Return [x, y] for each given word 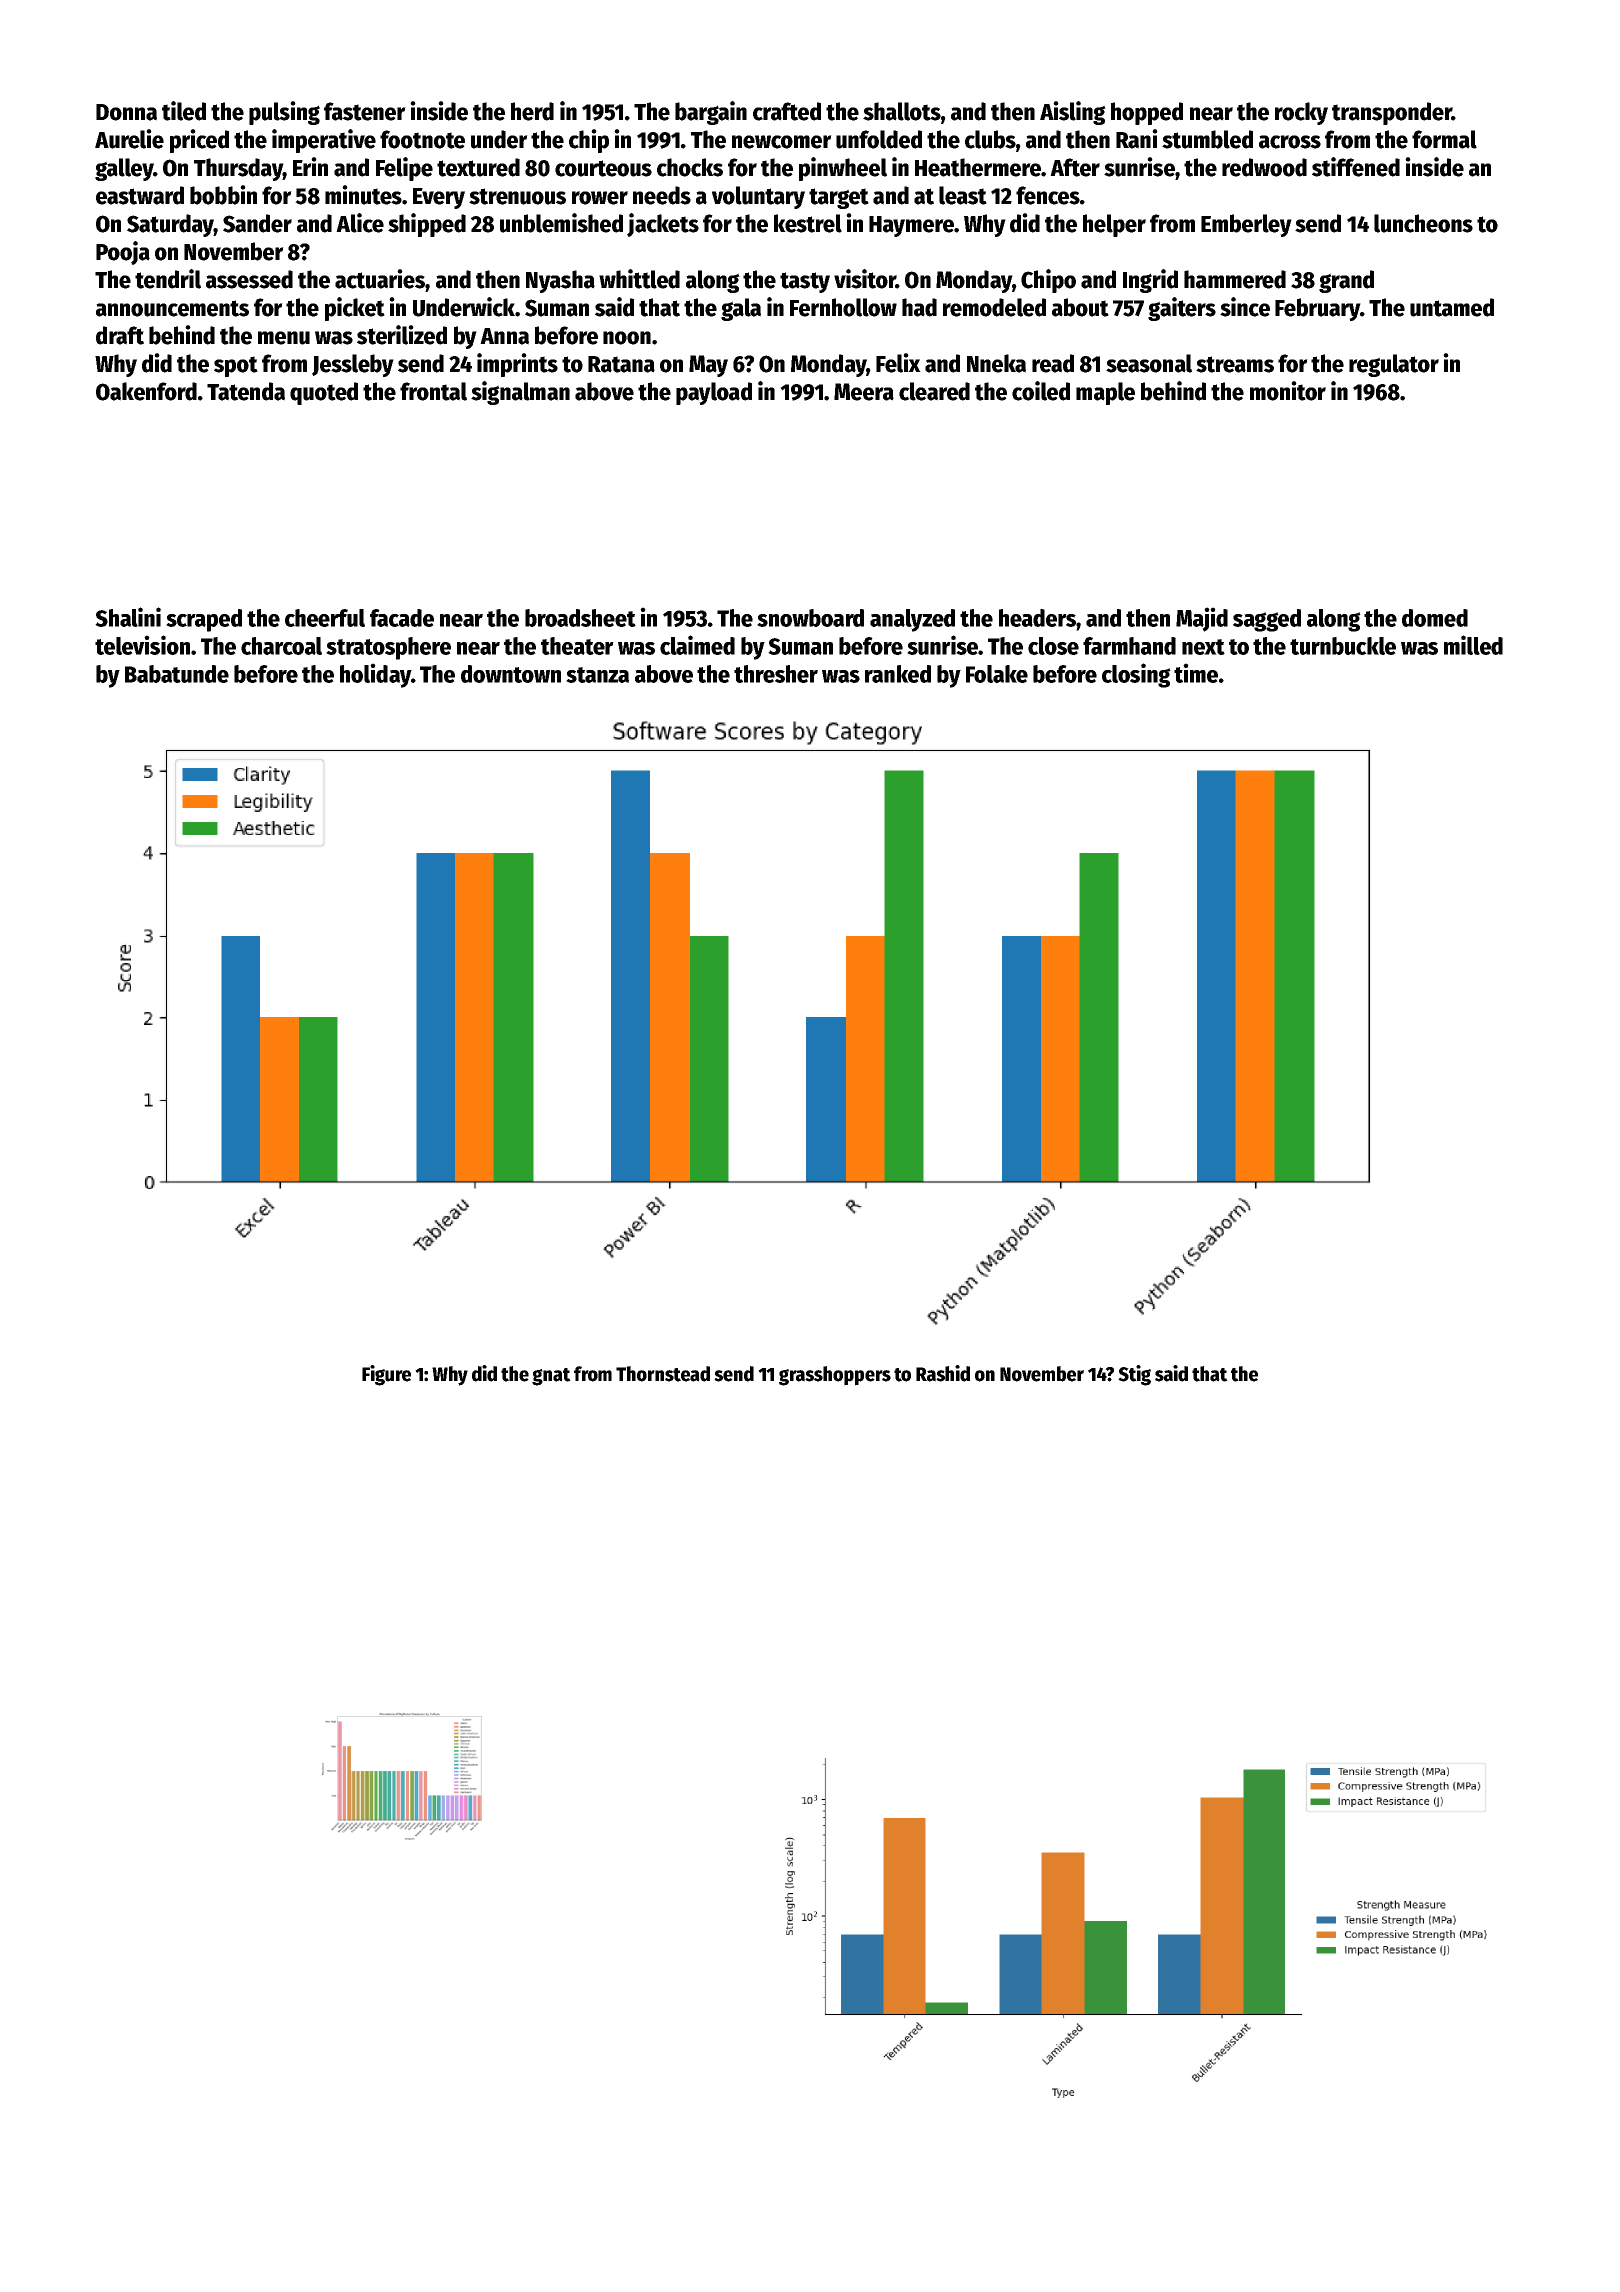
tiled [184, 111]
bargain [711, 113]
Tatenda [246, 391]
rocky [1301, 113]
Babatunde [177, 674]
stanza [597, 675]
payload [714, 393]
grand [1346, 281]
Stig [1134, 1375]
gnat [551, 1377]
